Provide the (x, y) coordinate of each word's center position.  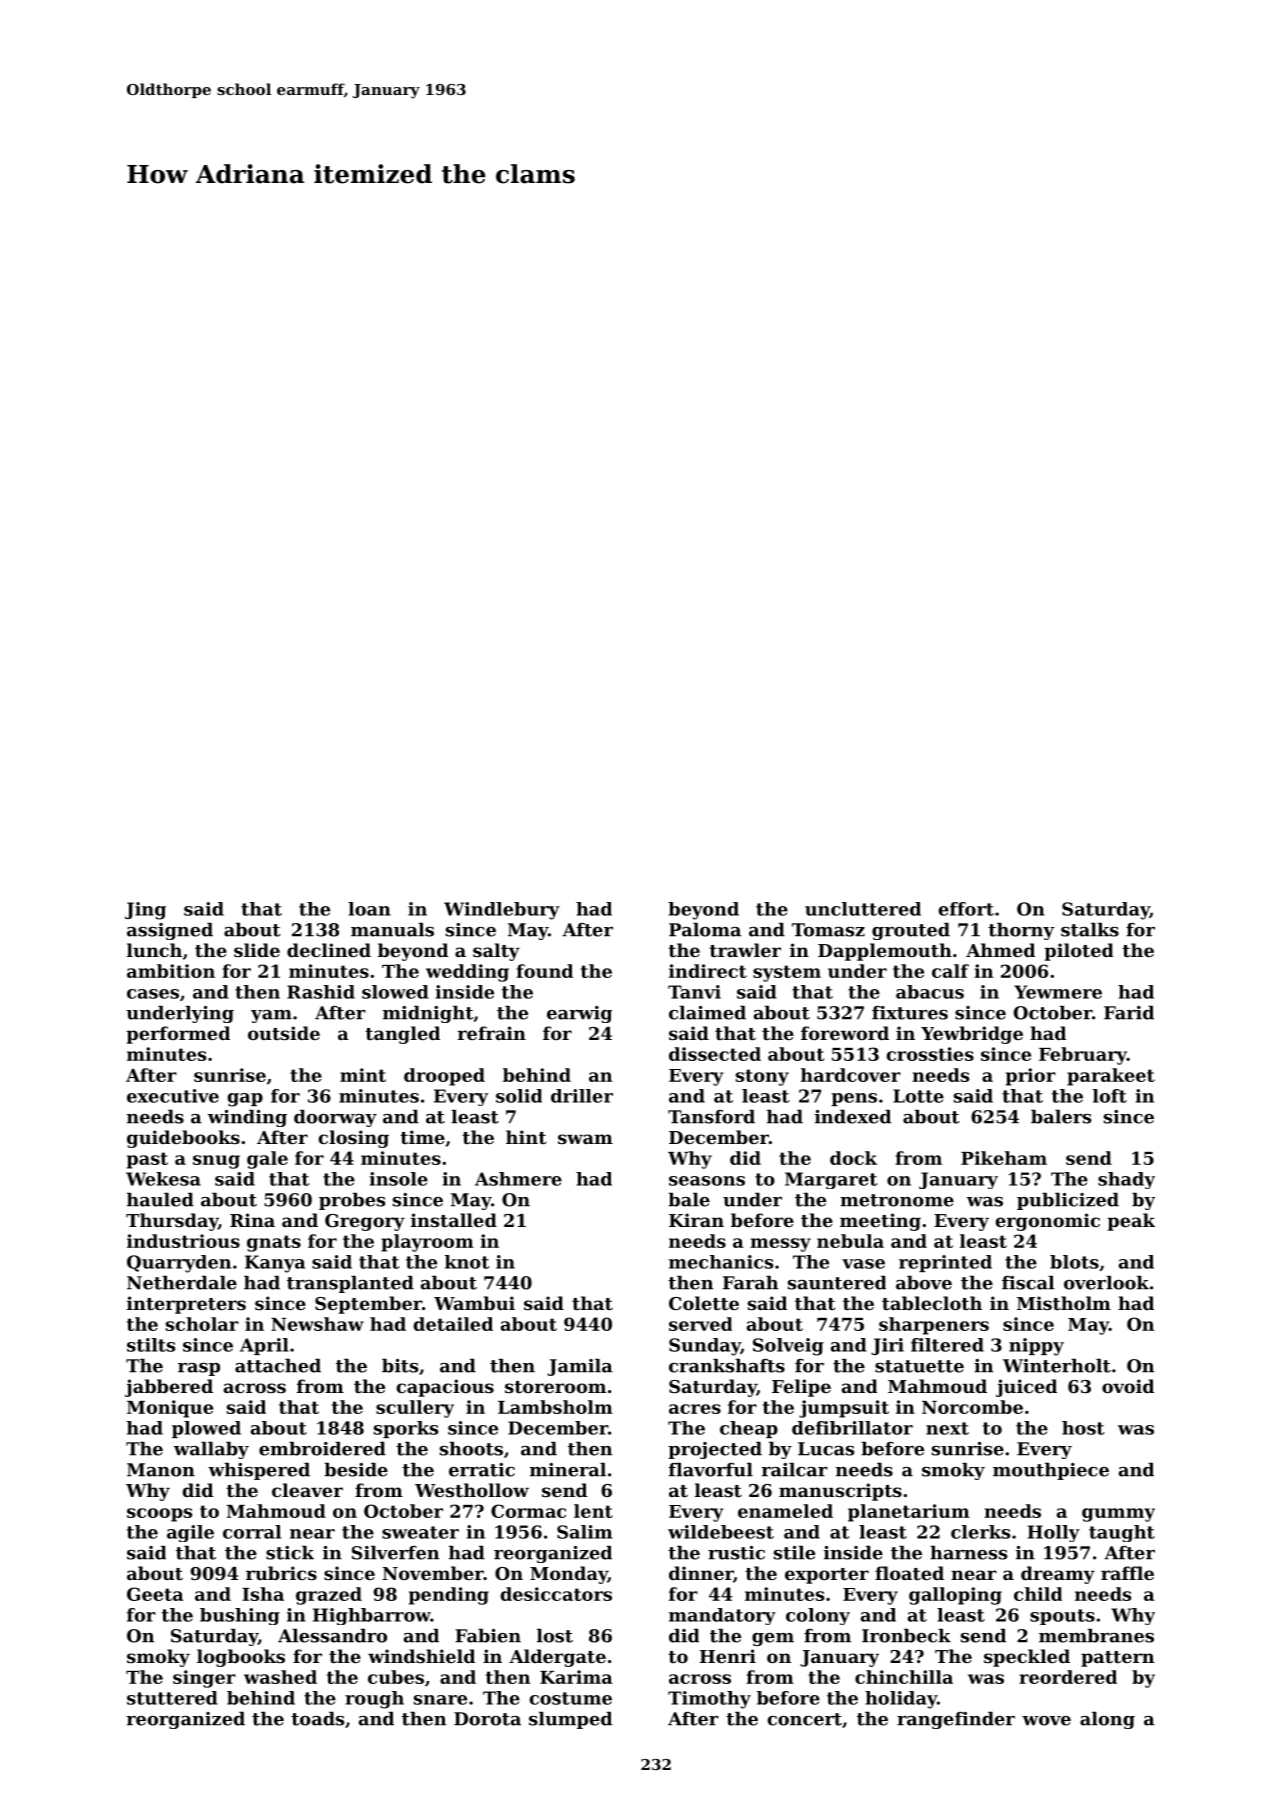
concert (805, 1719)
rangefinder (956, 1720)
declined (329, 950)
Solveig (788, 1347)
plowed (206, 1429)
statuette (919, 1366)
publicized (1068, 1201)
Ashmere (518, 1179)
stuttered (172, 1698)
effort (966, 909)
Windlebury (502, 911)
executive (173, 1096)
